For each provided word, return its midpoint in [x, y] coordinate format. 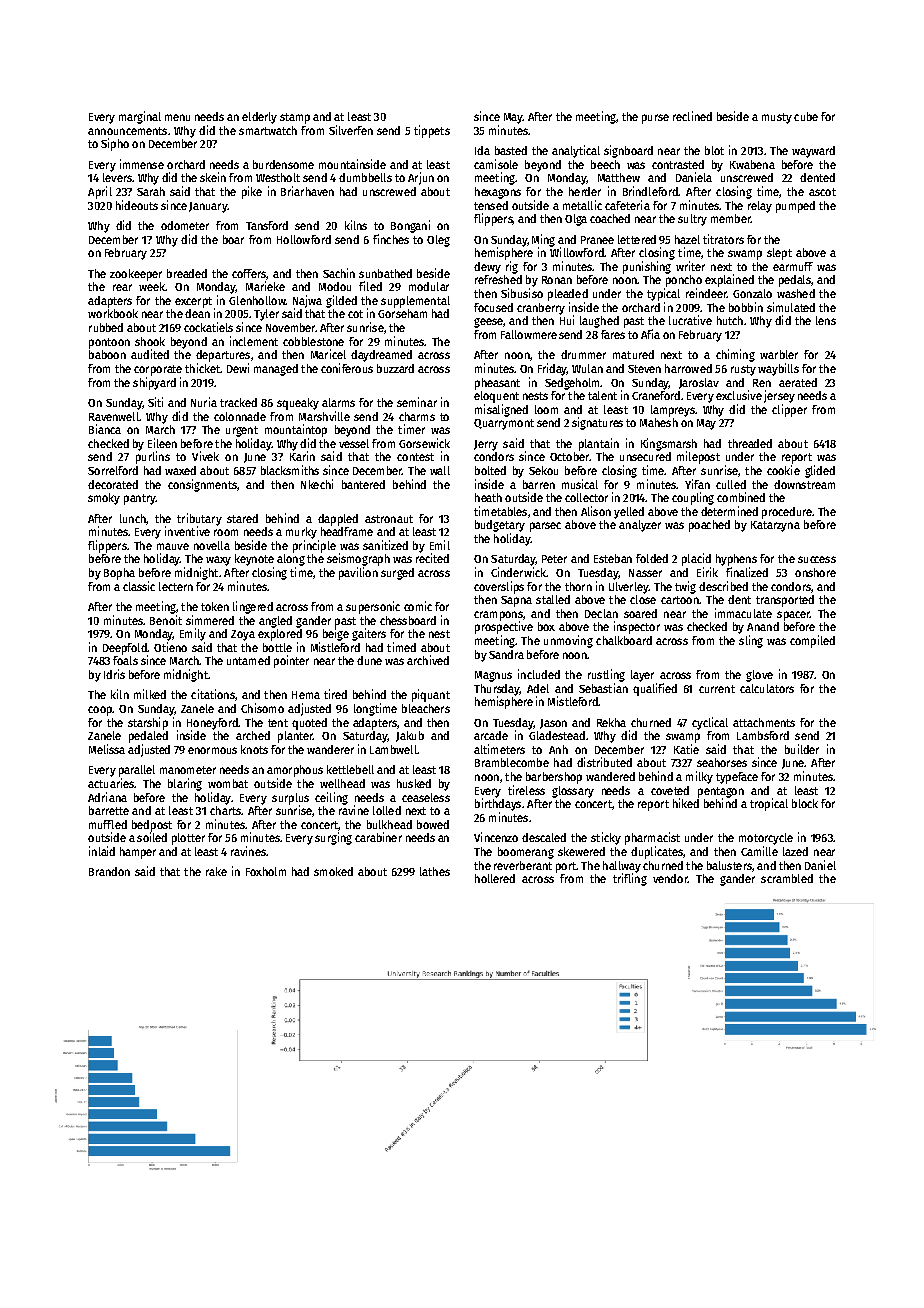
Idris [114, 674]
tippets [432, 131]
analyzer [640, 526]
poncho [684, 281]
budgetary [500, 526]
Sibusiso [522, 293]
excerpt [193, 302]
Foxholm [266, 871]
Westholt [278, 177]
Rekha [611, 722]
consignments [202, 485]
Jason [553, 724]
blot [714, 150]
